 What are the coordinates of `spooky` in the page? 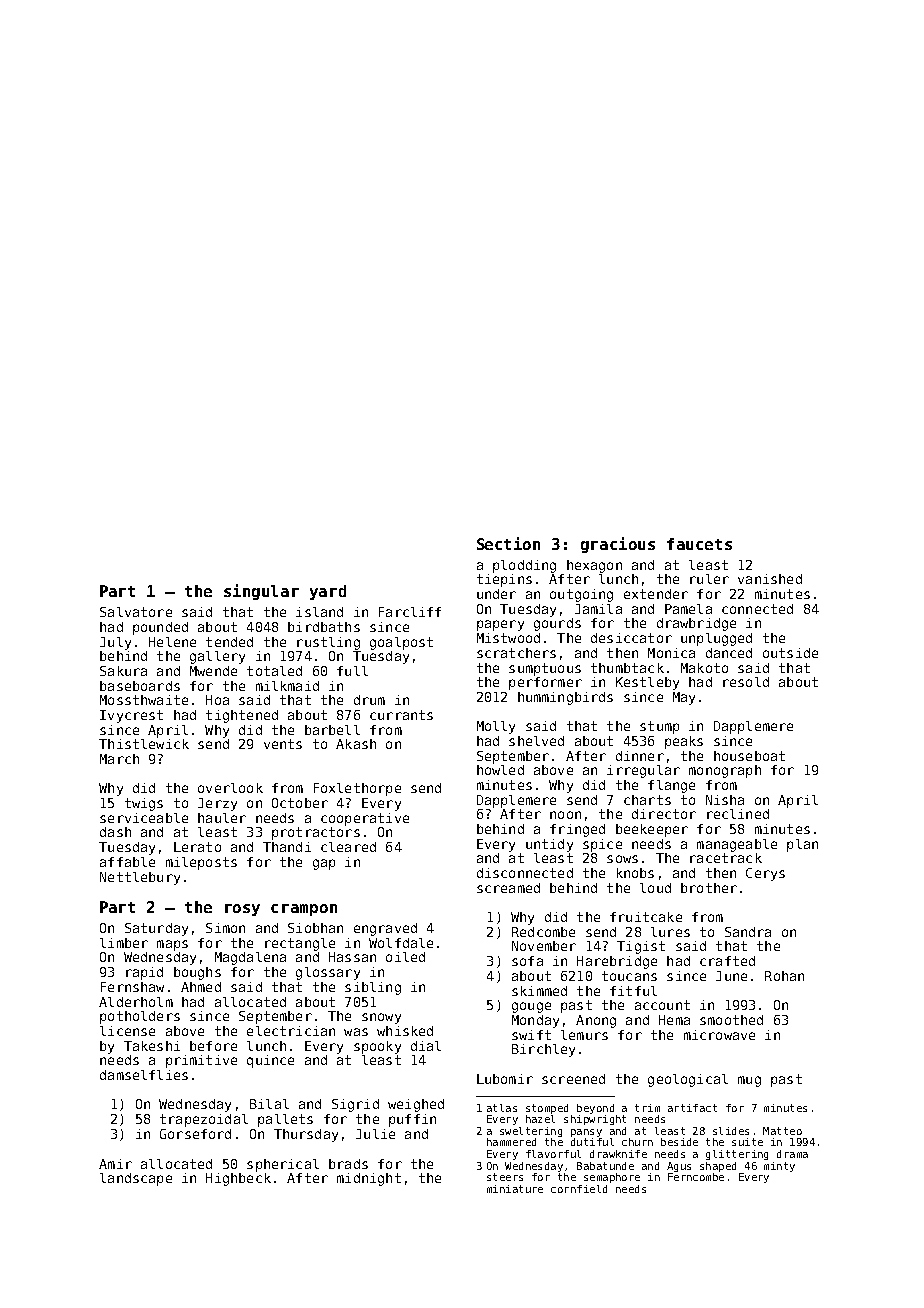 It's located at (377, 1047).
